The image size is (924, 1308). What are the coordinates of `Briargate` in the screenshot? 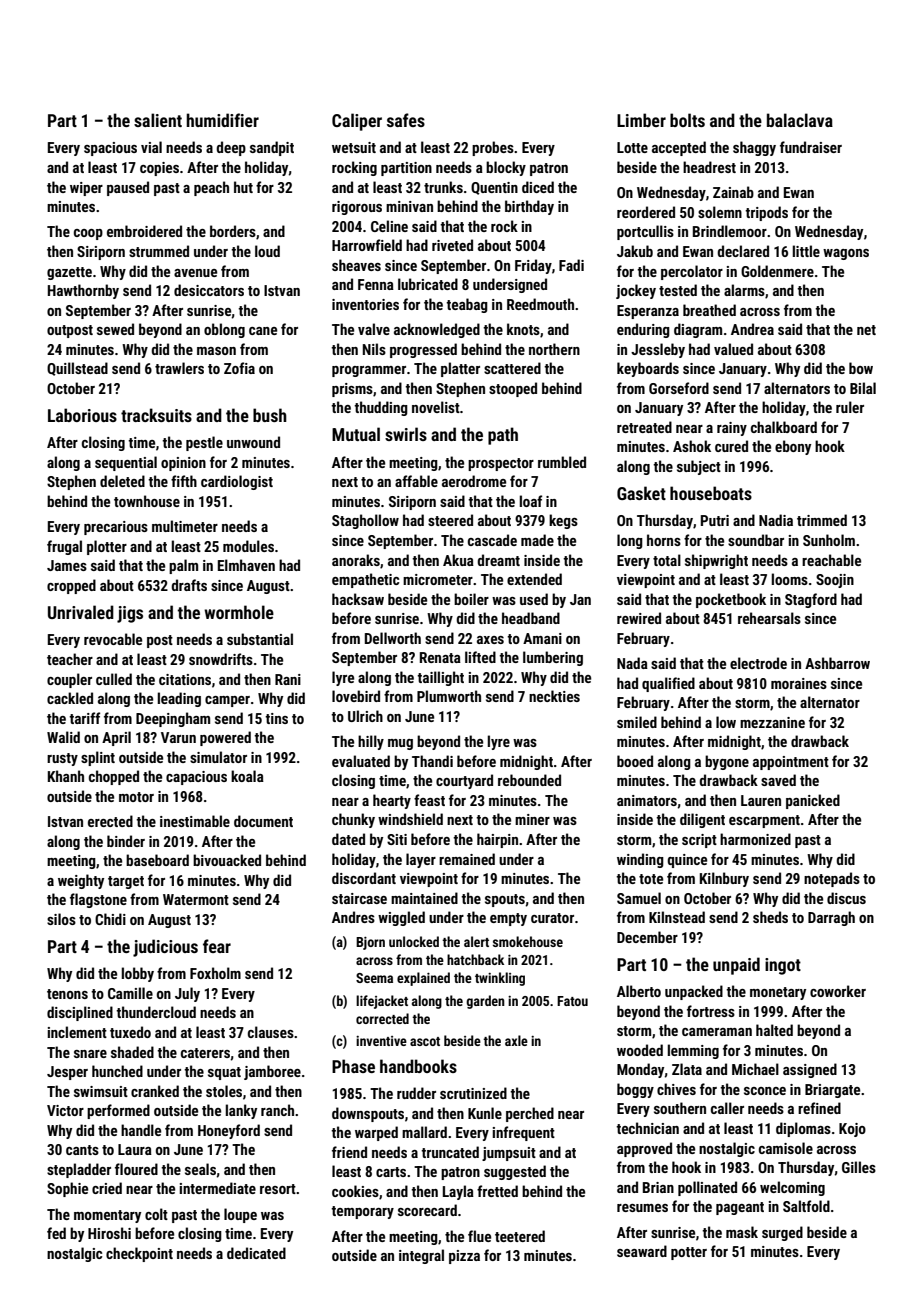 It's located at (832, 1091).
